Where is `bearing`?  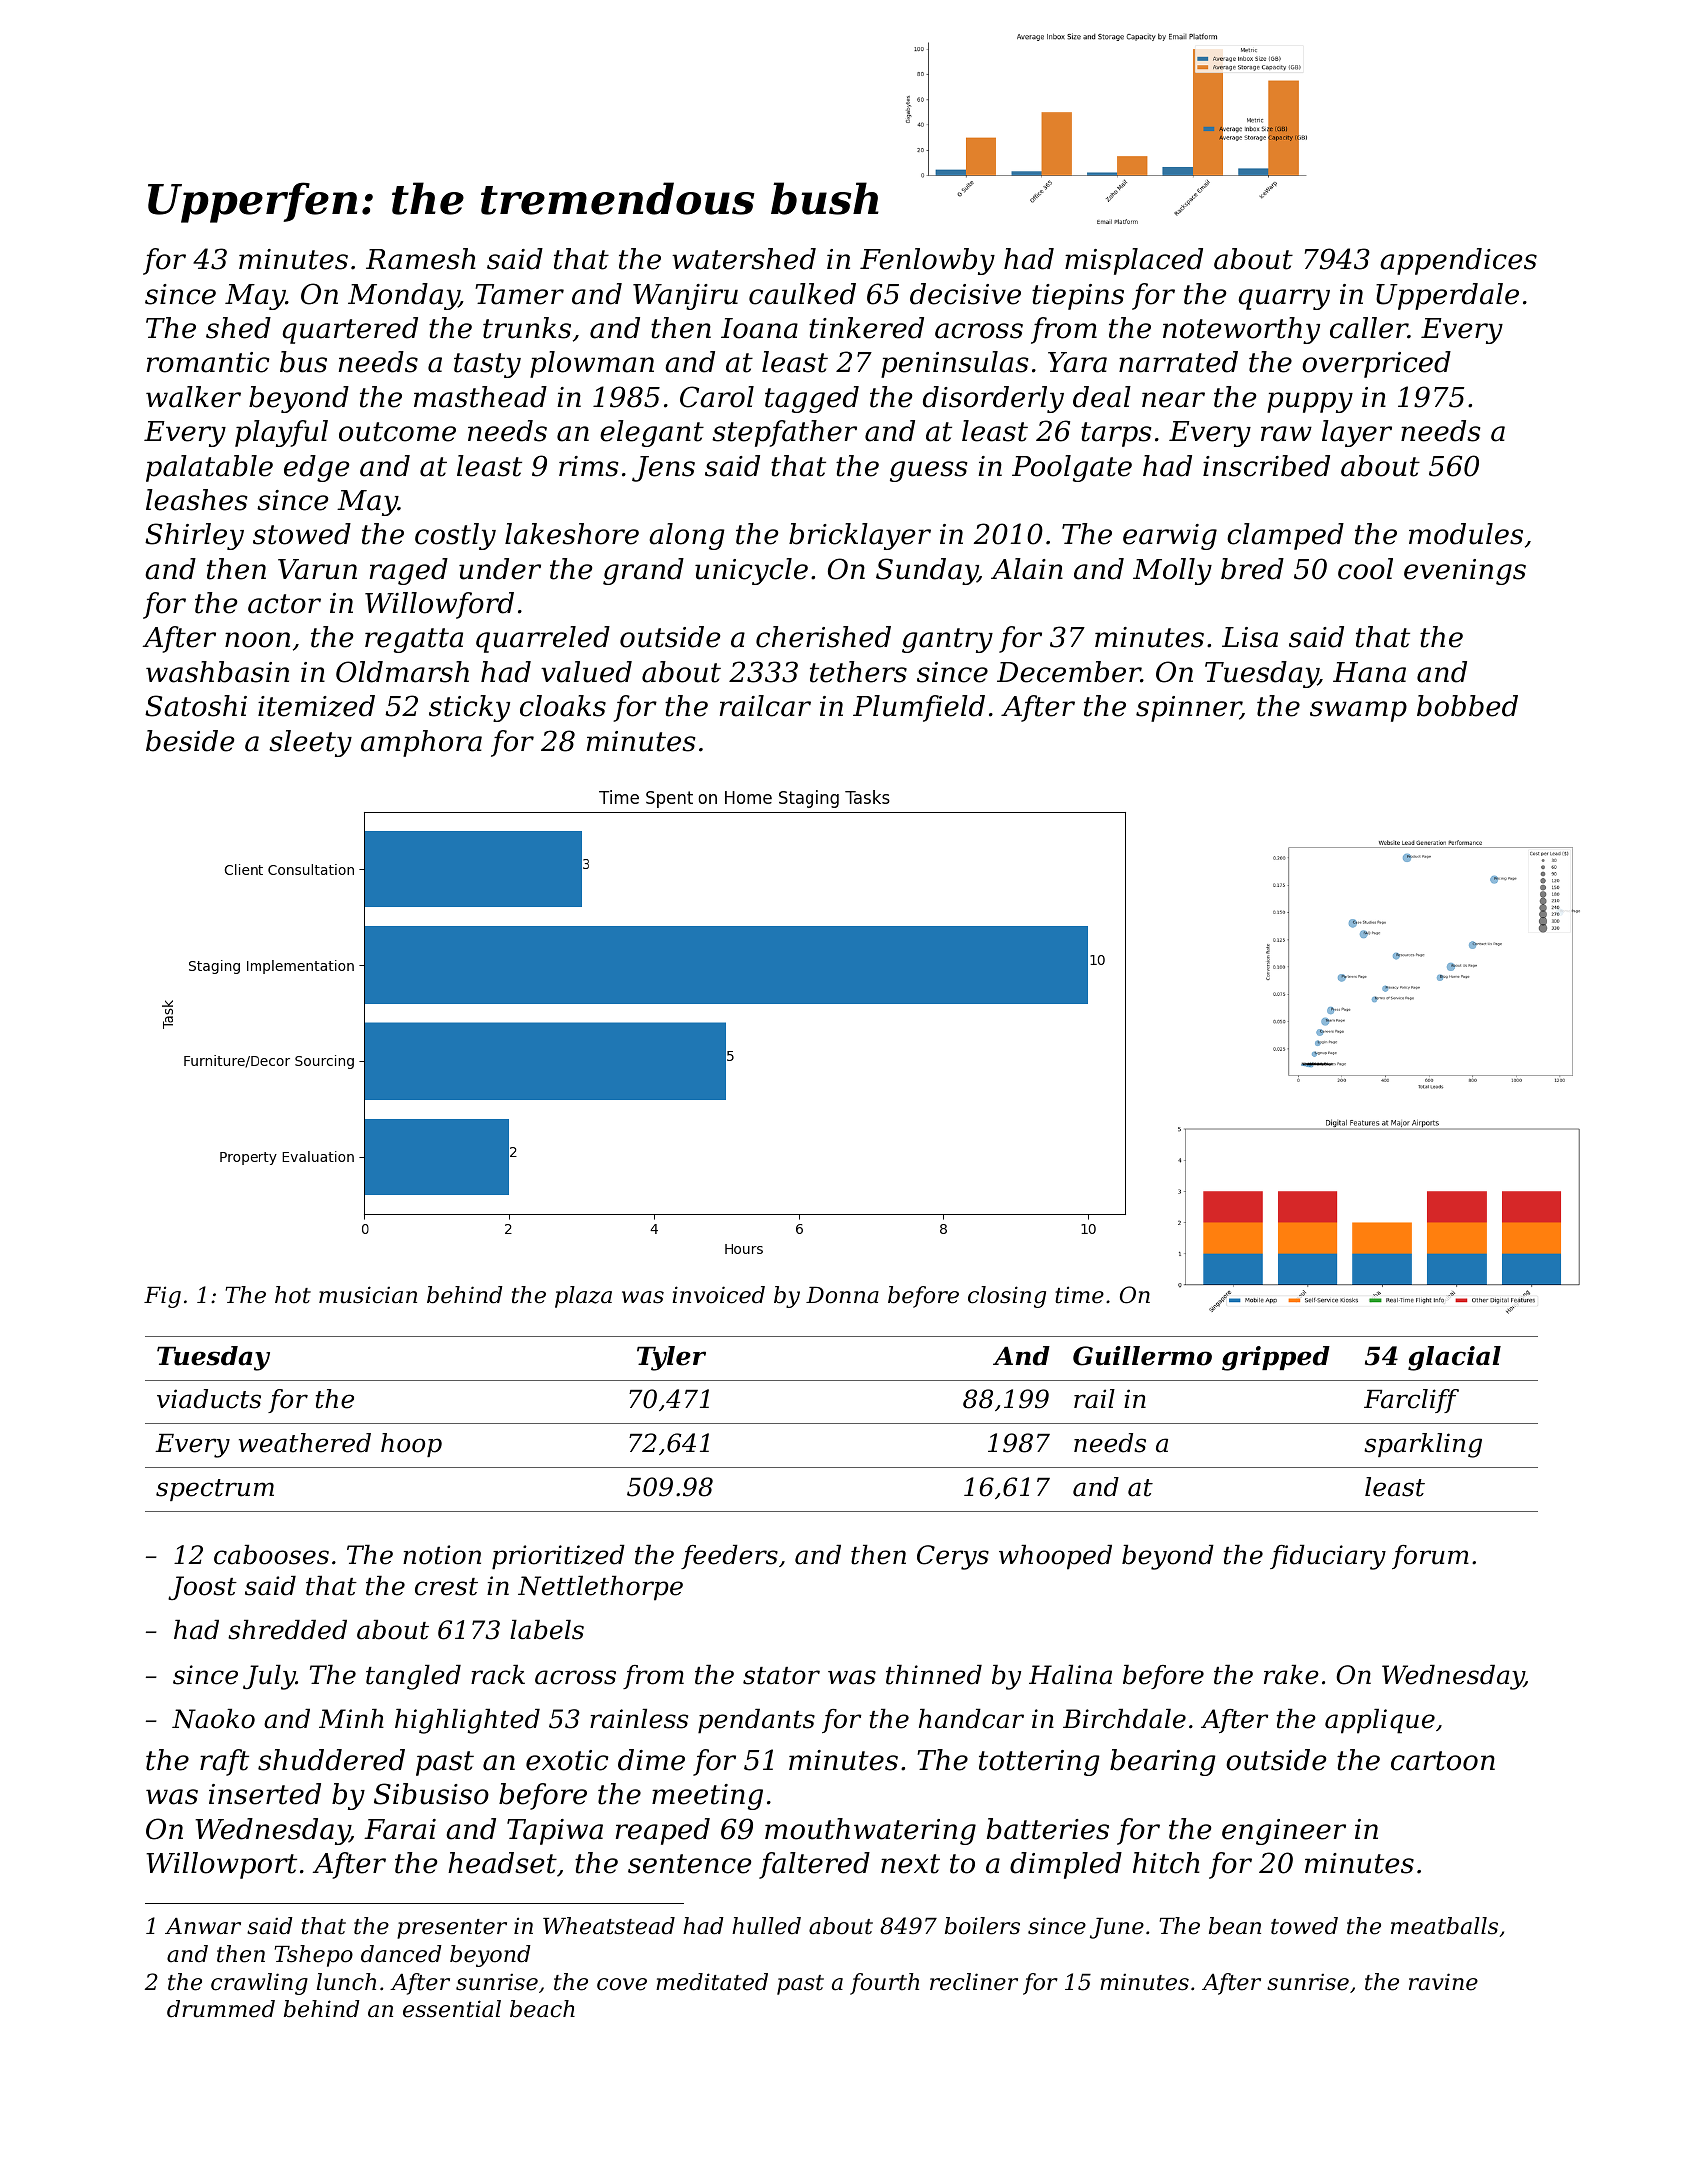 bearing is located at coordinates (1163, 1762).
